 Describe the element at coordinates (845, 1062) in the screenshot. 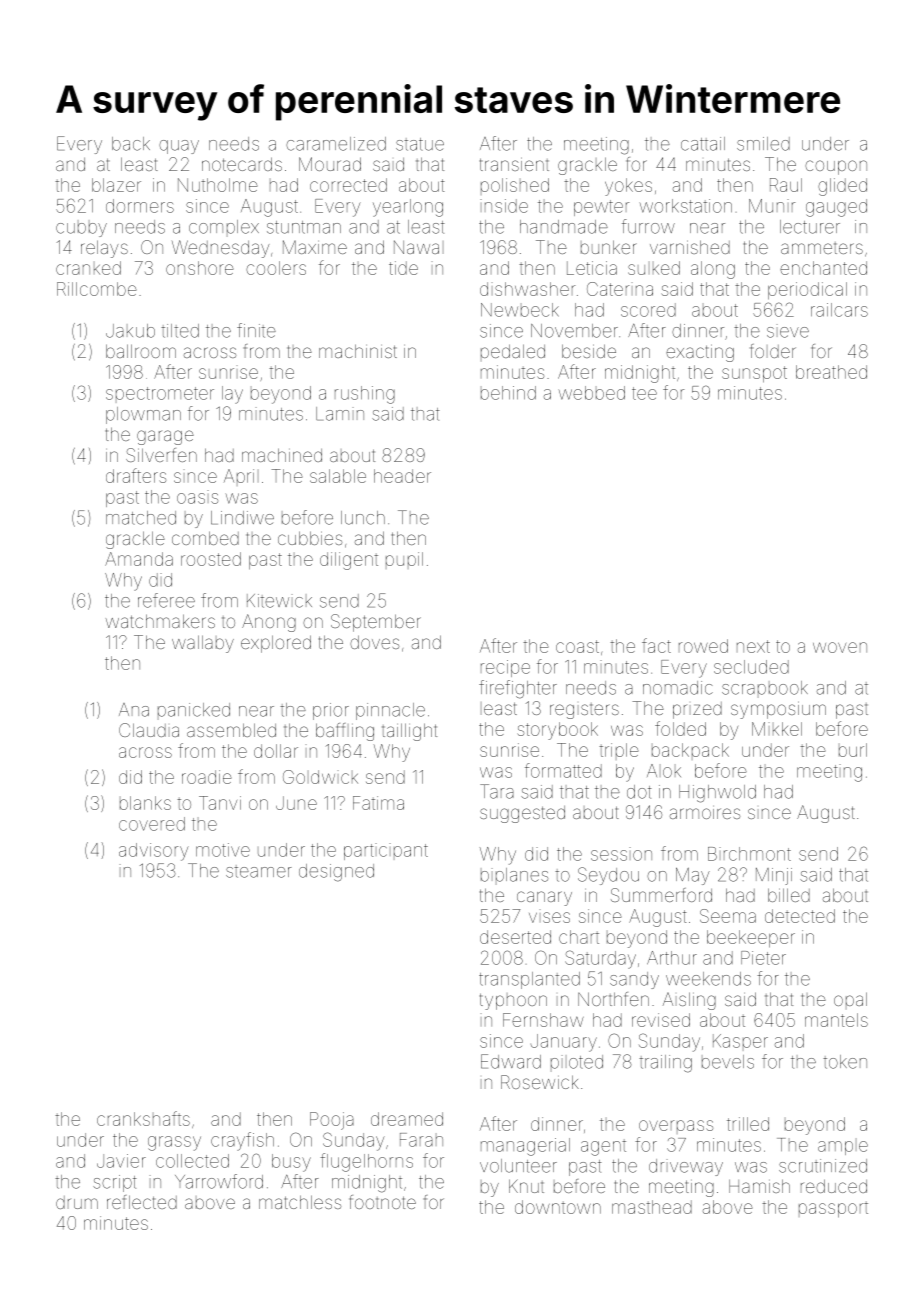

I see `token` at that location.
